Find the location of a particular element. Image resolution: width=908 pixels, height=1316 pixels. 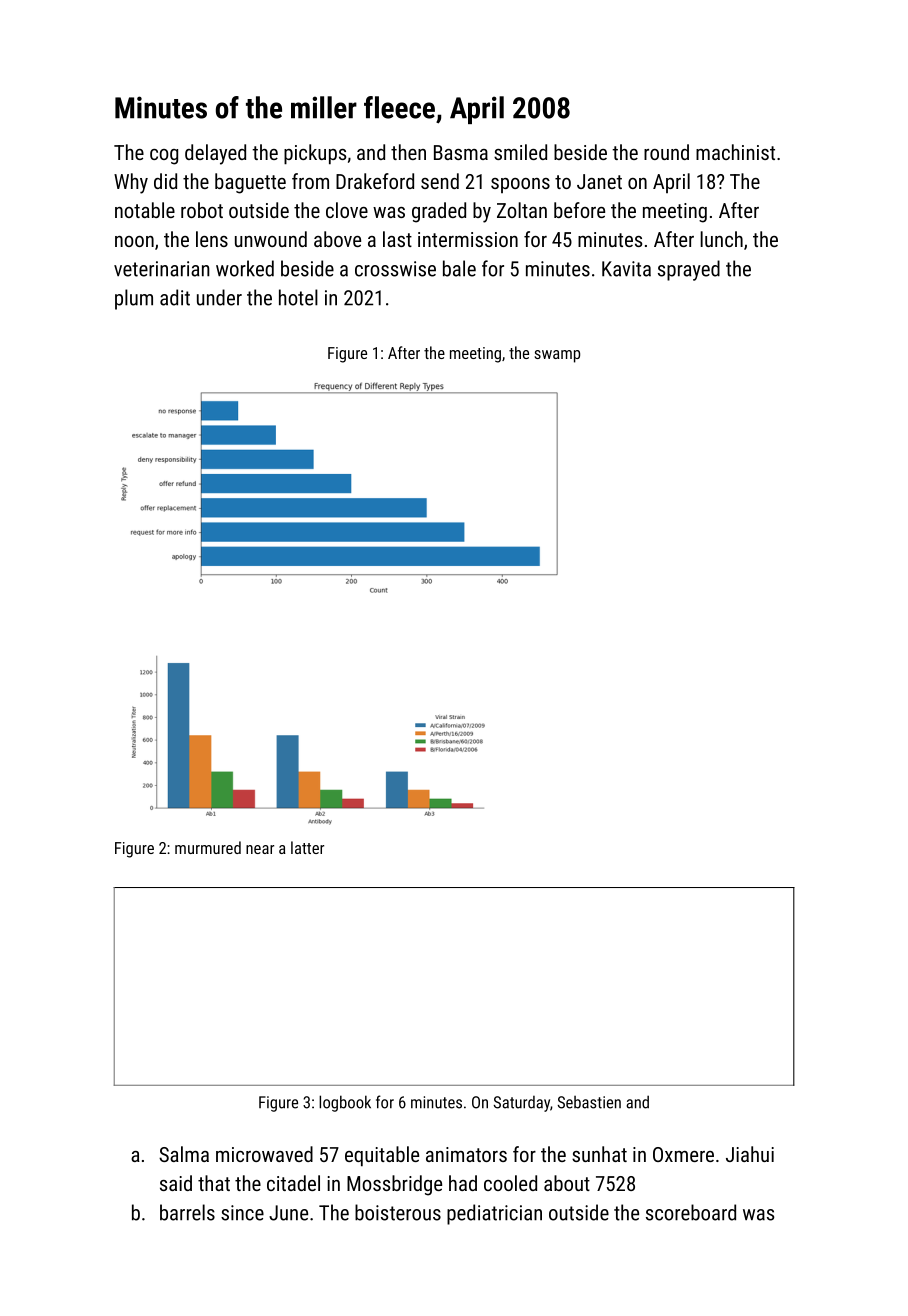

sprayed is located at coordinates (689, 270).
